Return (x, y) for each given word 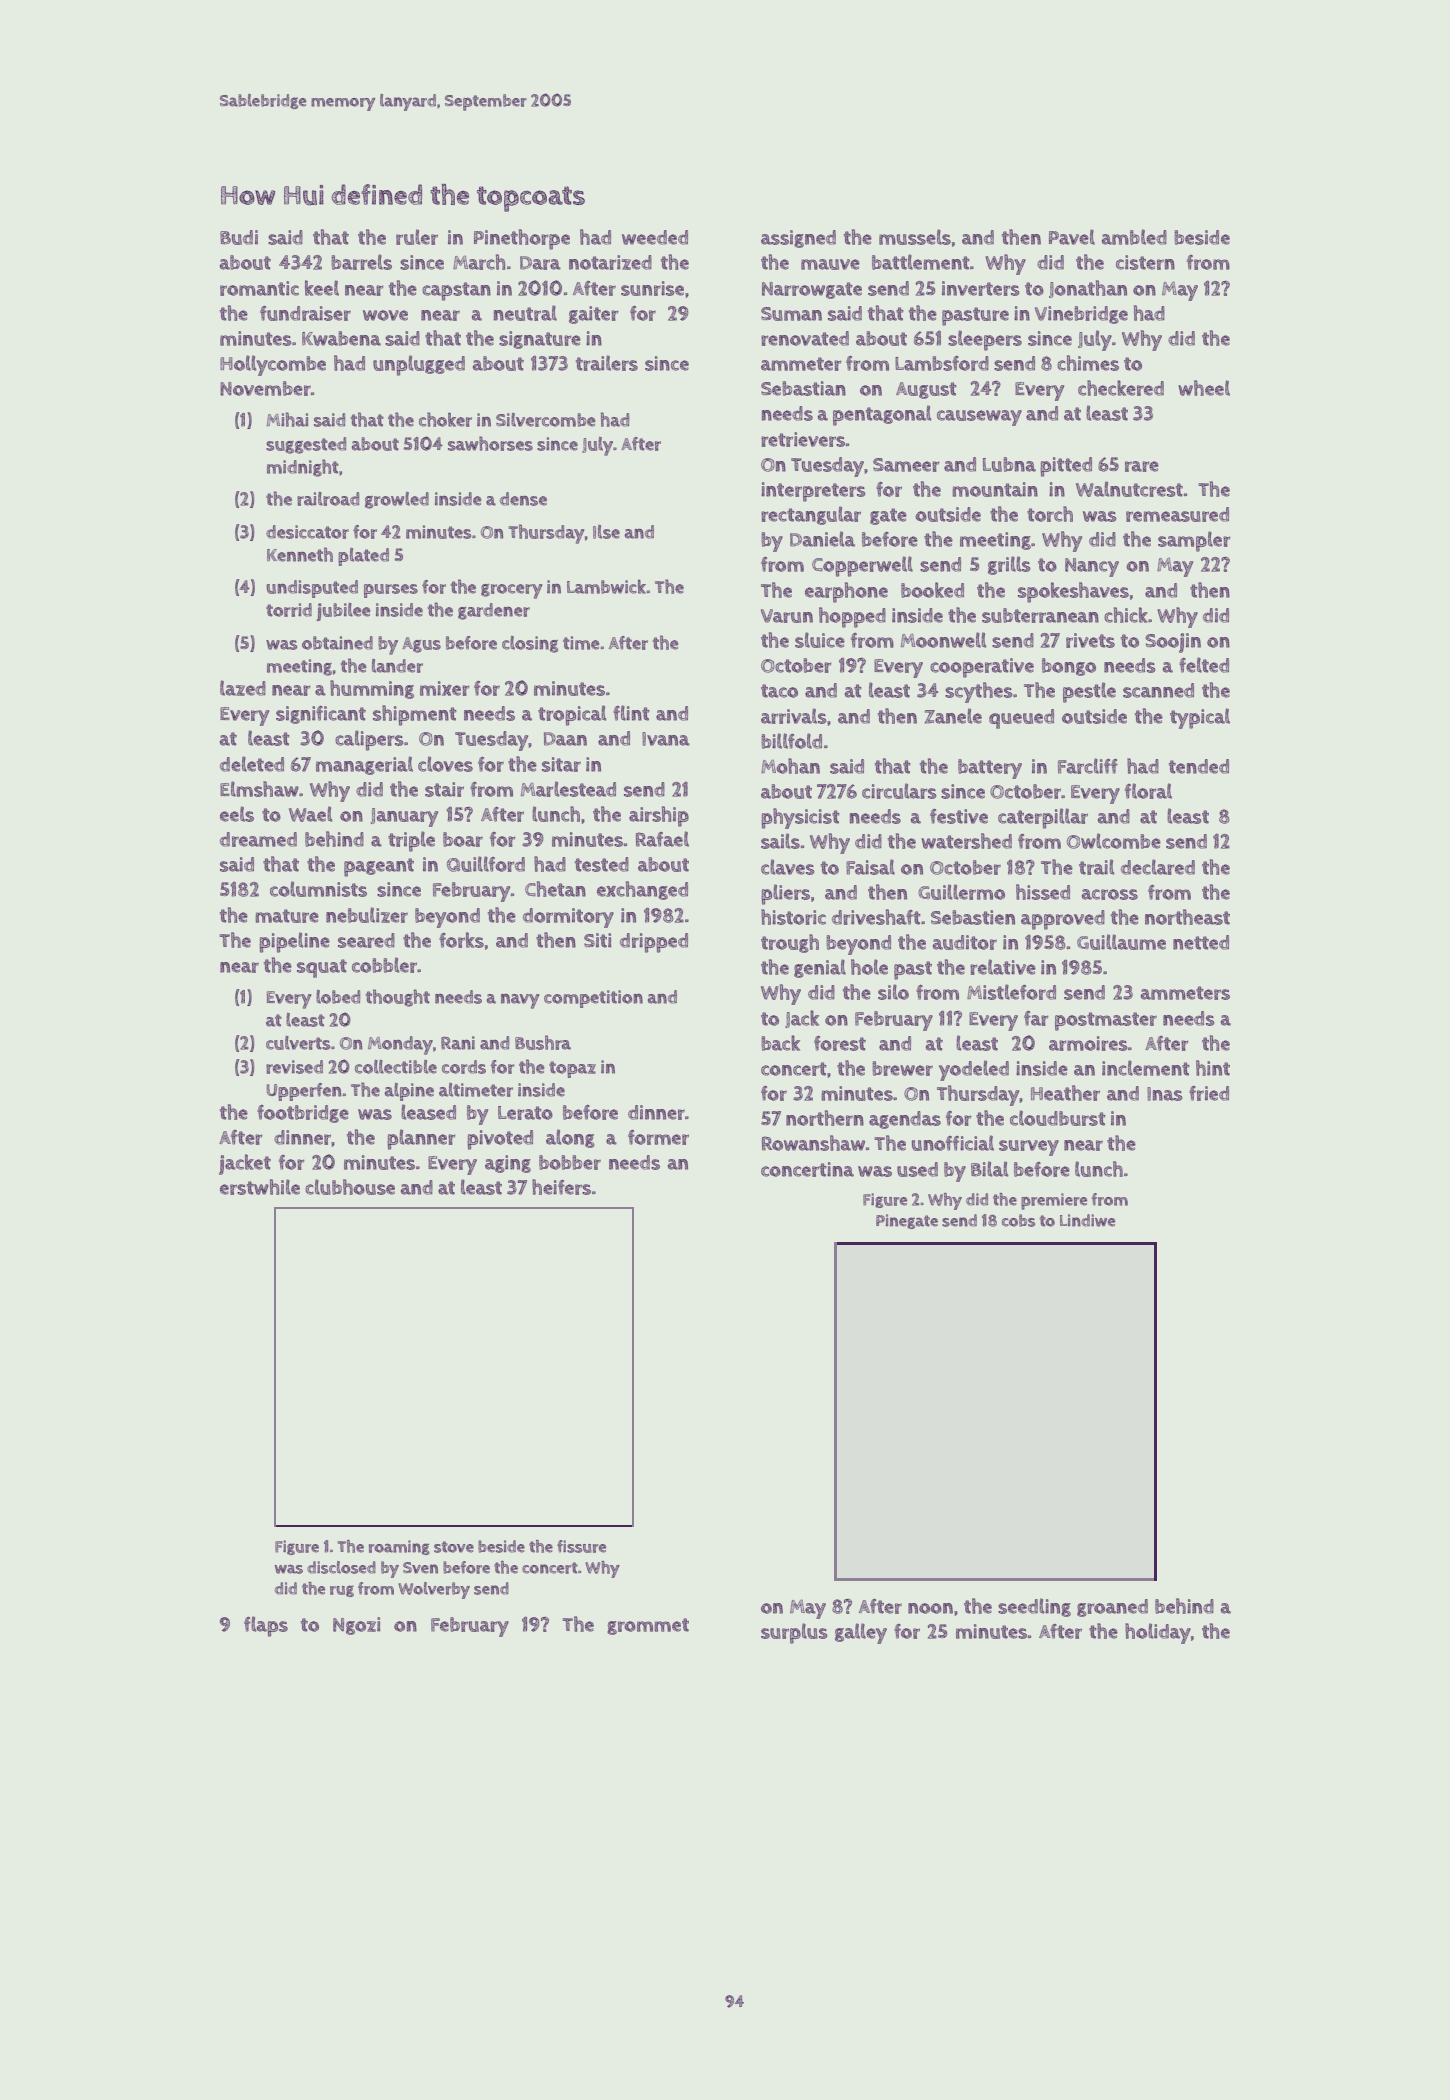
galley (861, 1633)
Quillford (486, 864)
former (658, 1137)
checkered (1121, 388)
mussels (915, 237)
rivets (1090, 640)
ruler (417, 237)
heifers (561, 1187)
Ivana (666, 739)
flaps (266, 1626)
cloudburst (1058, 1118)
